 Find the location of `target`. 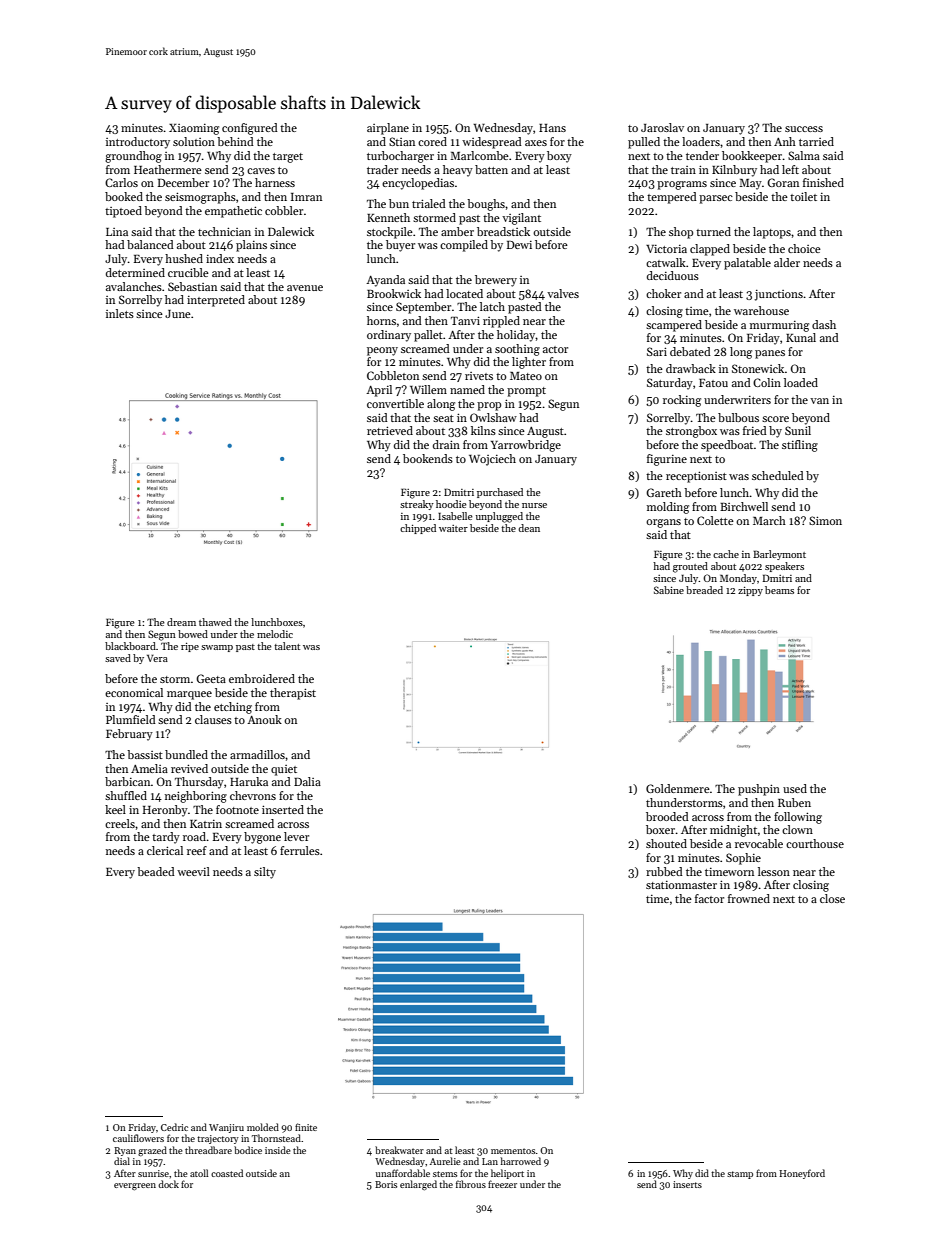

target is located at coordinates (288, 158).
